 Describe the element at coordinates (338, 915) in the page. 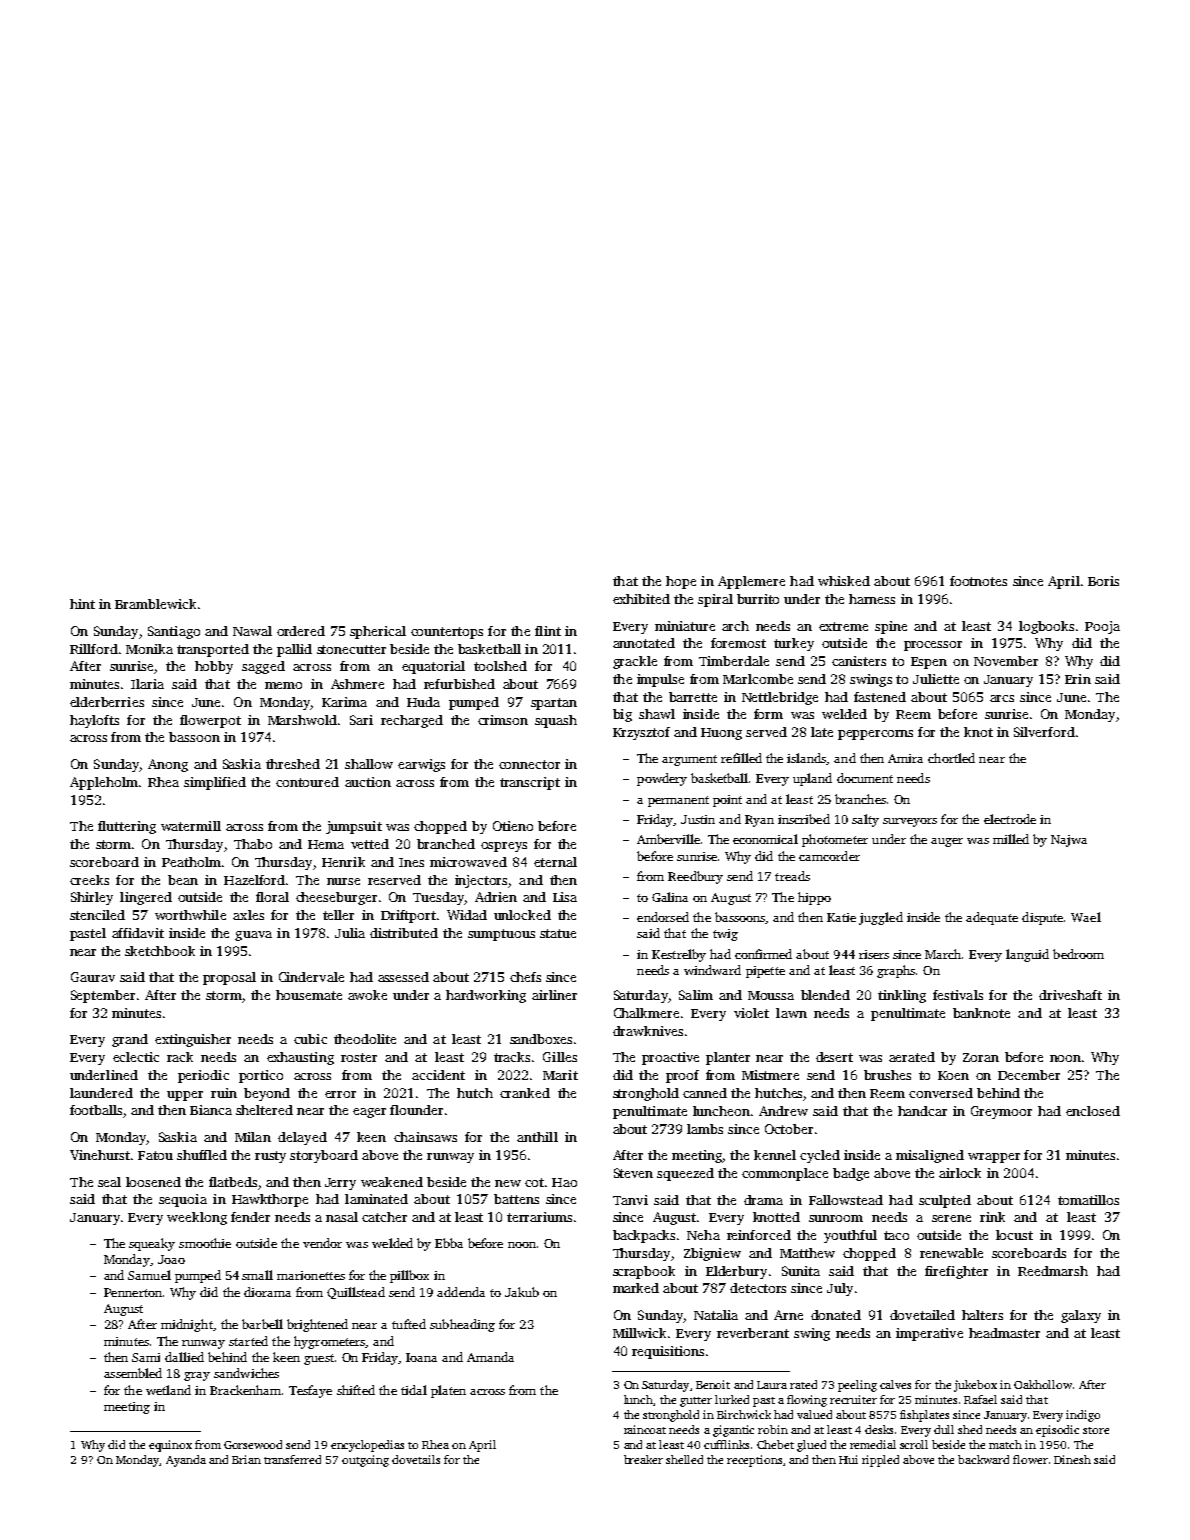

I see `teller` at that location.
